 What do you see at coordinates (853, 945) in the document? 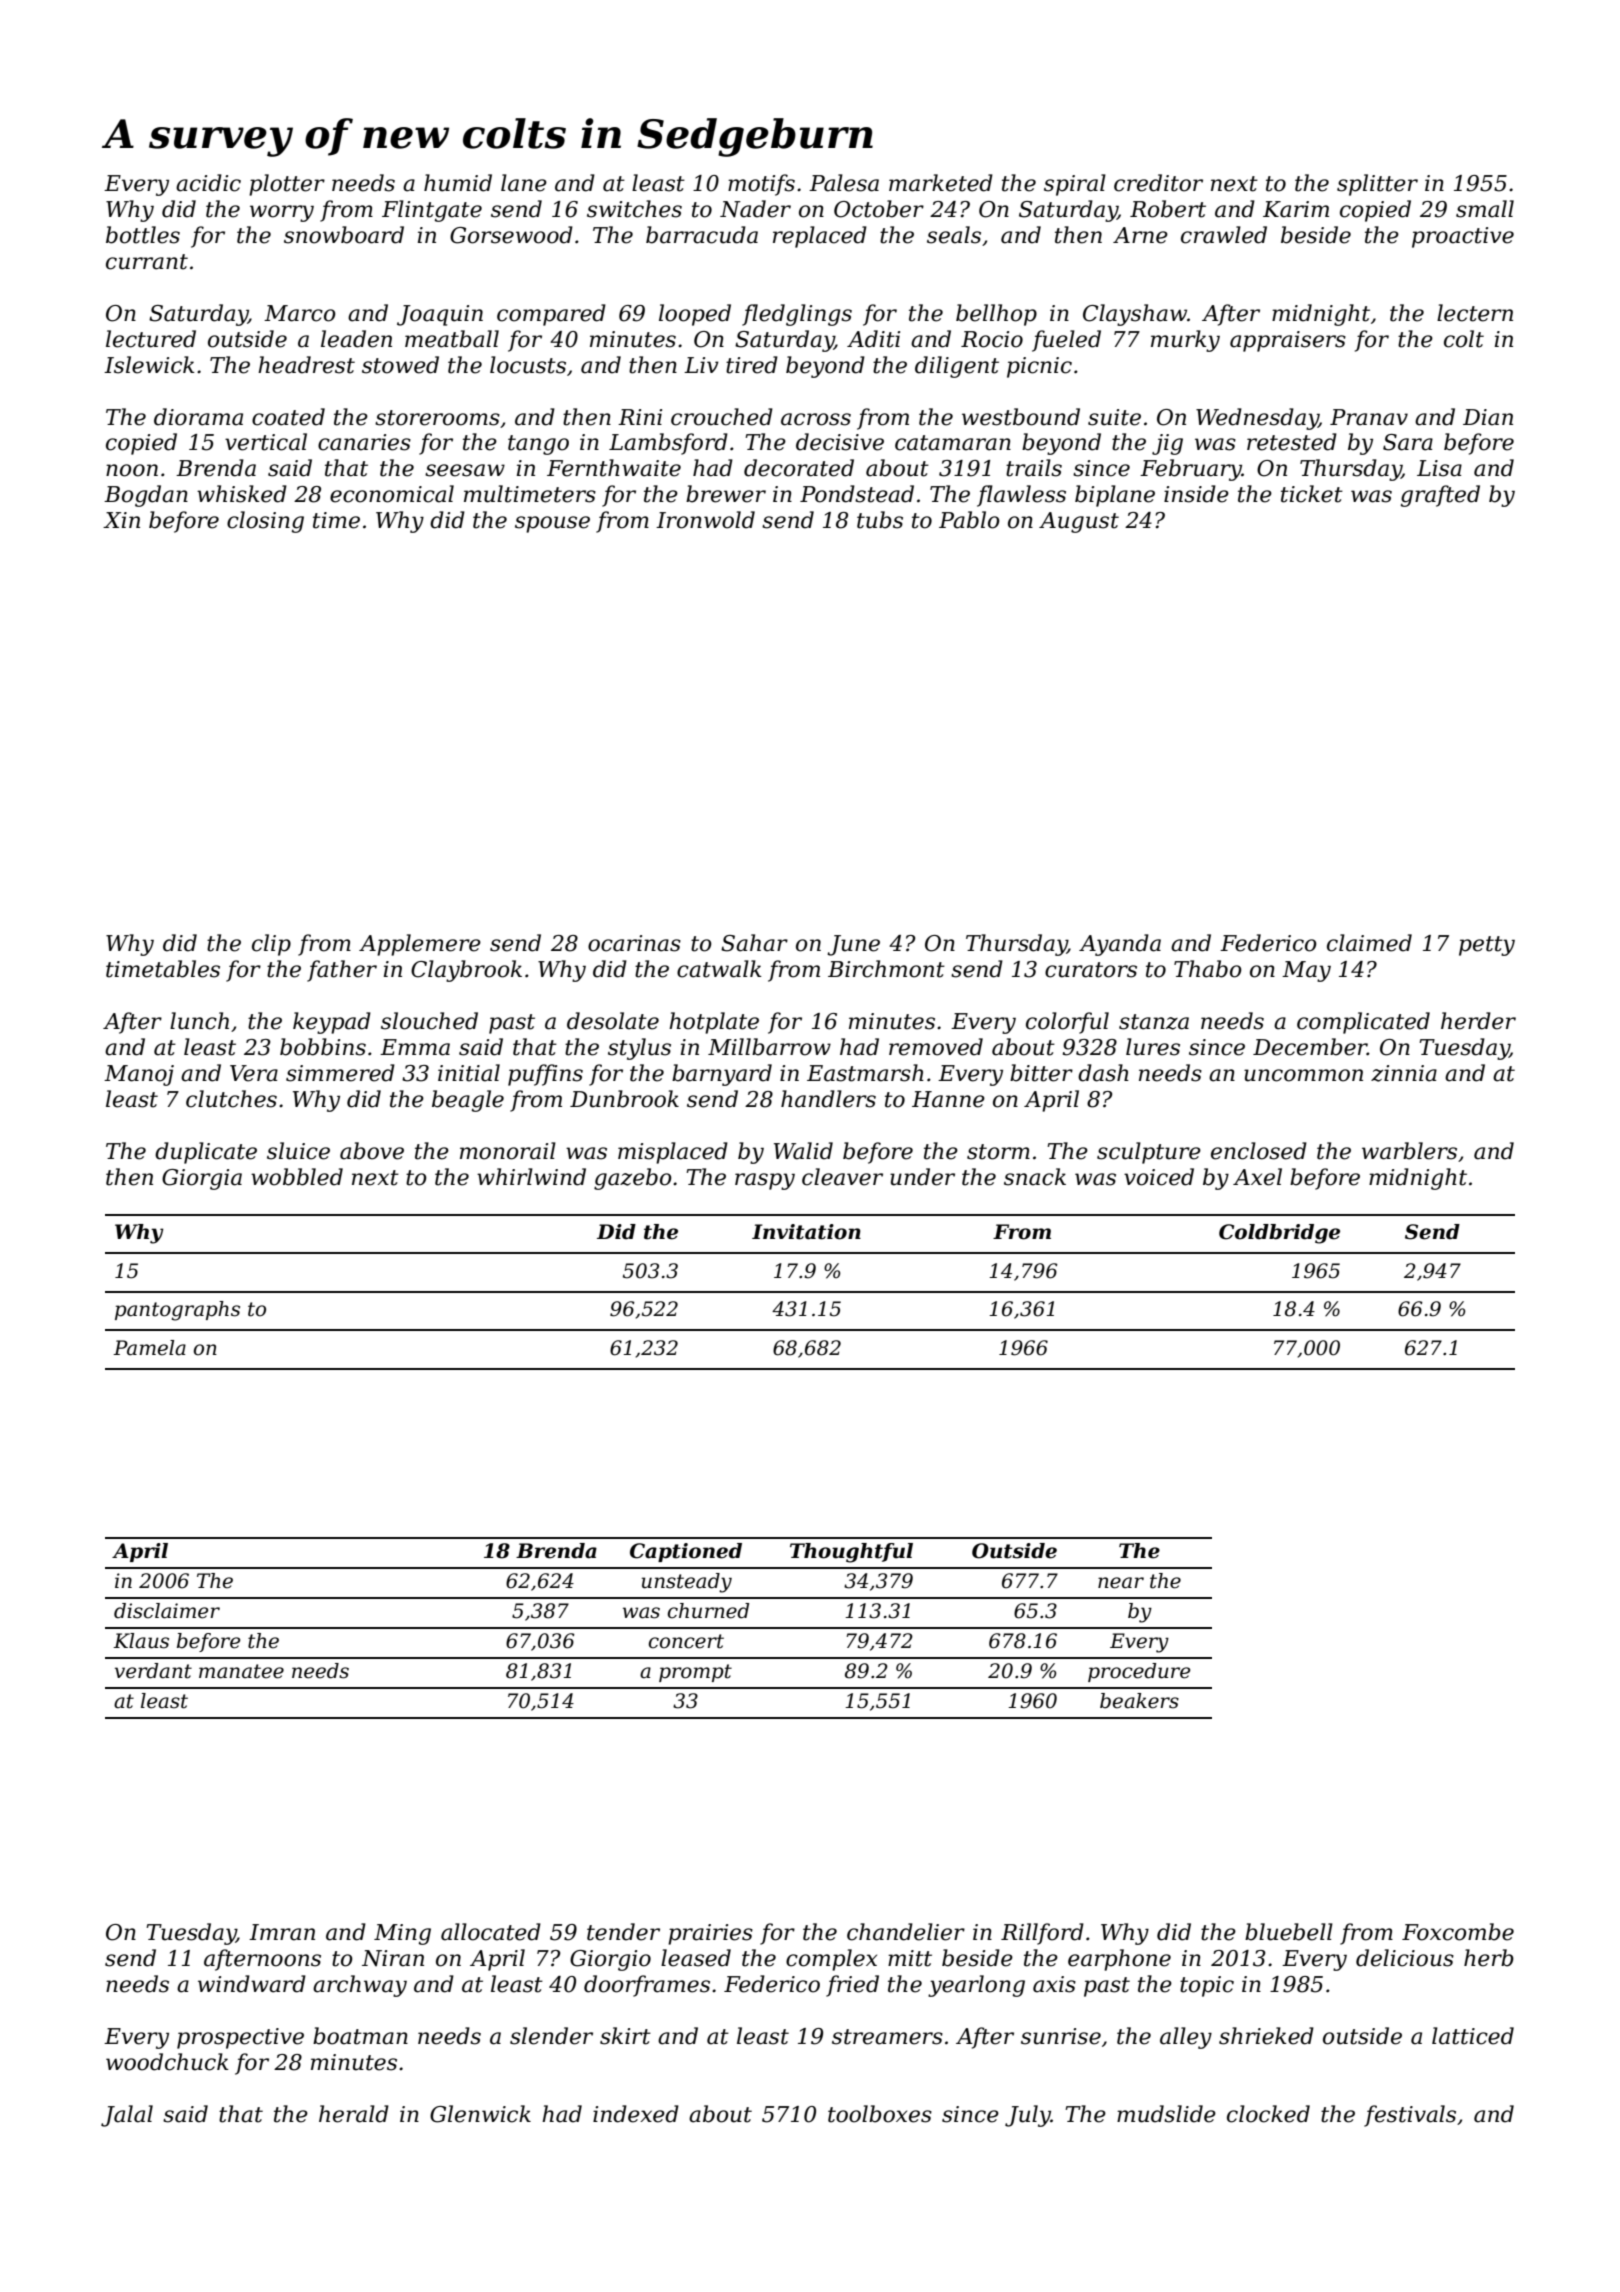
I see `June` at bounding box center [853, 945].
